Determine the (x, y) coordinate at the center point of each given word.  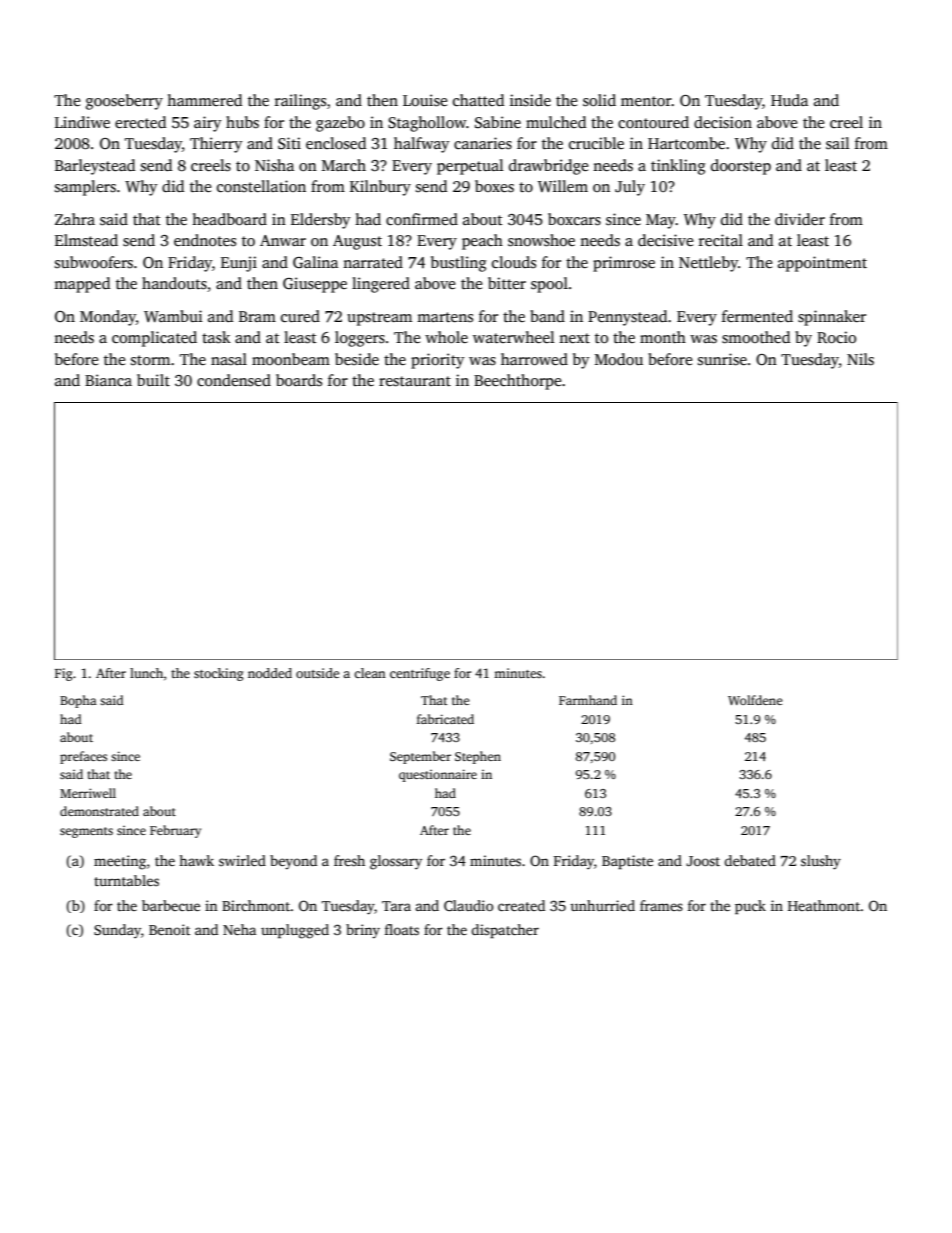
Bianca (108, 380)
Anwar (283, 240)
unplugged (295, 931)
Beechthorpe (518, 382)
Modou (619, 359)
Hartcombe (686, 143)
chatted (478, 100)
